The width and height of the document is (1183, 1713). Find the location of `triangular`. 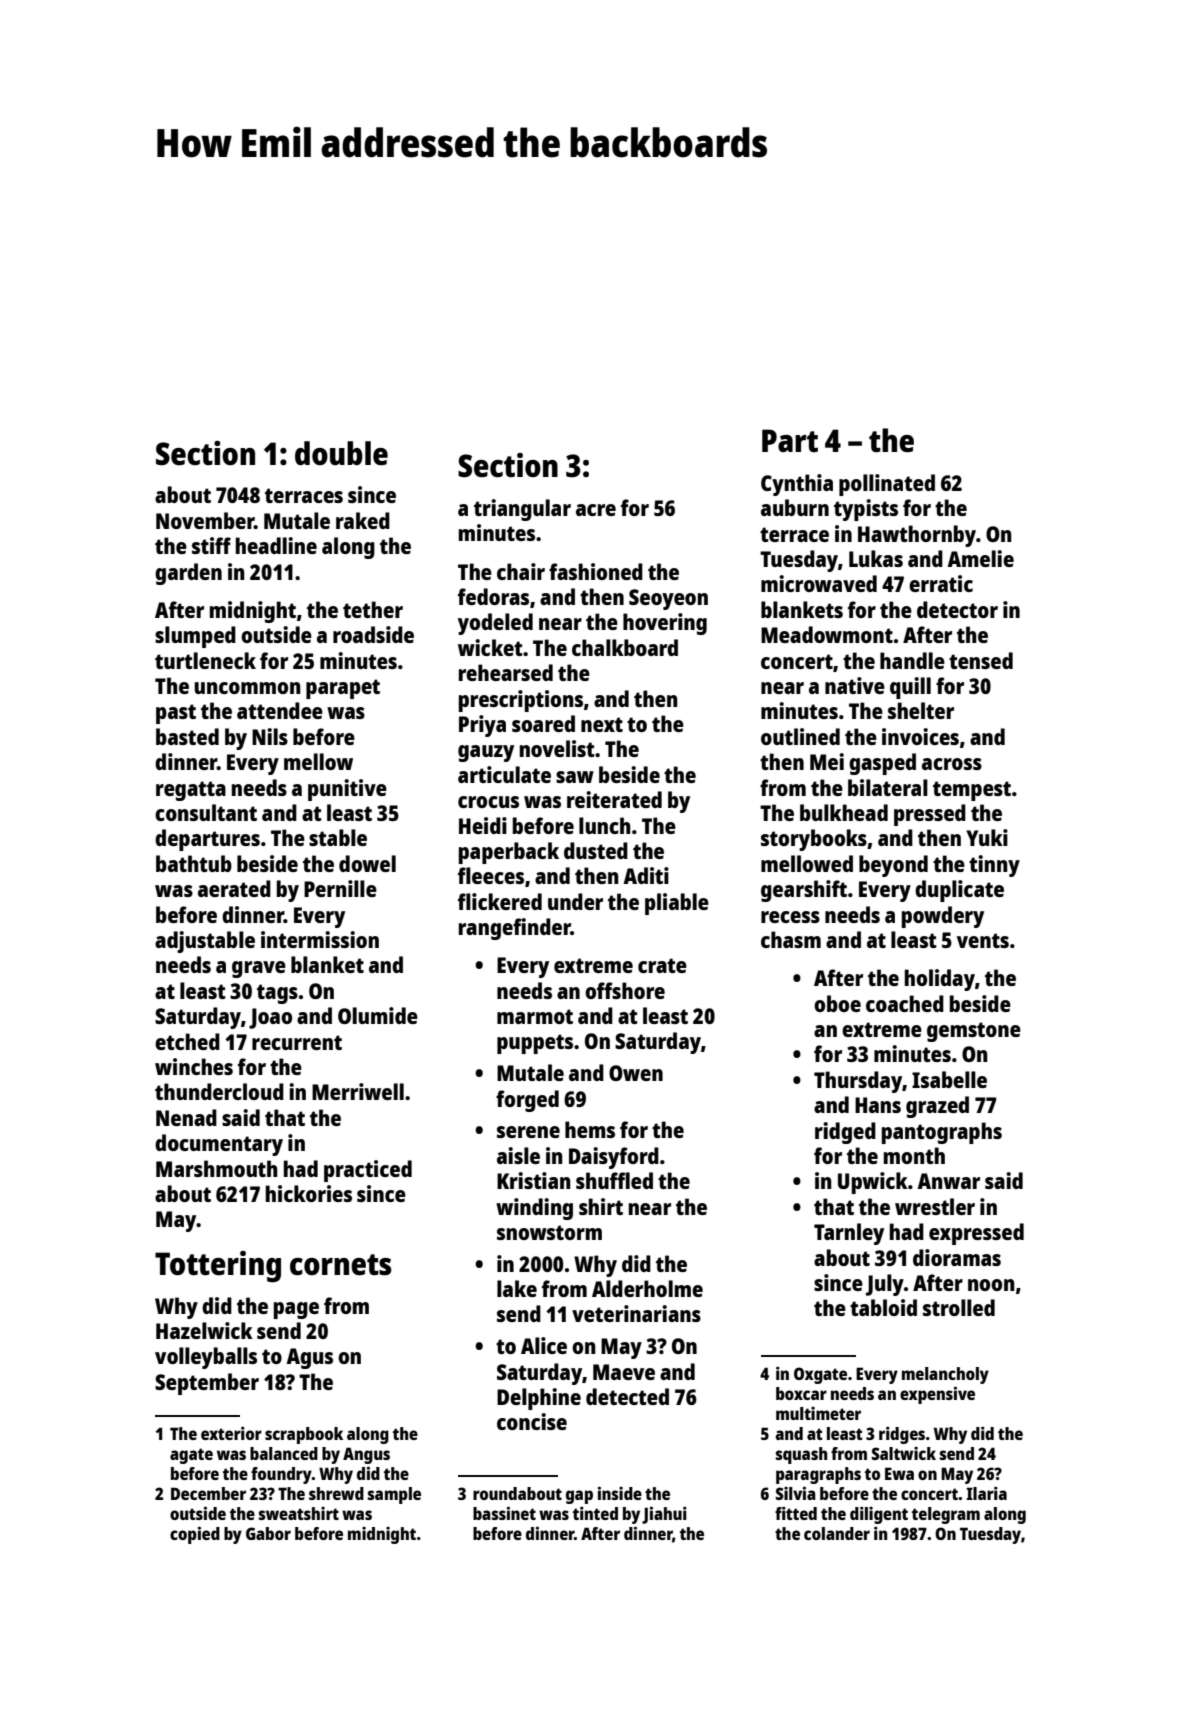

triangular is located at coordinates (522, 510).
